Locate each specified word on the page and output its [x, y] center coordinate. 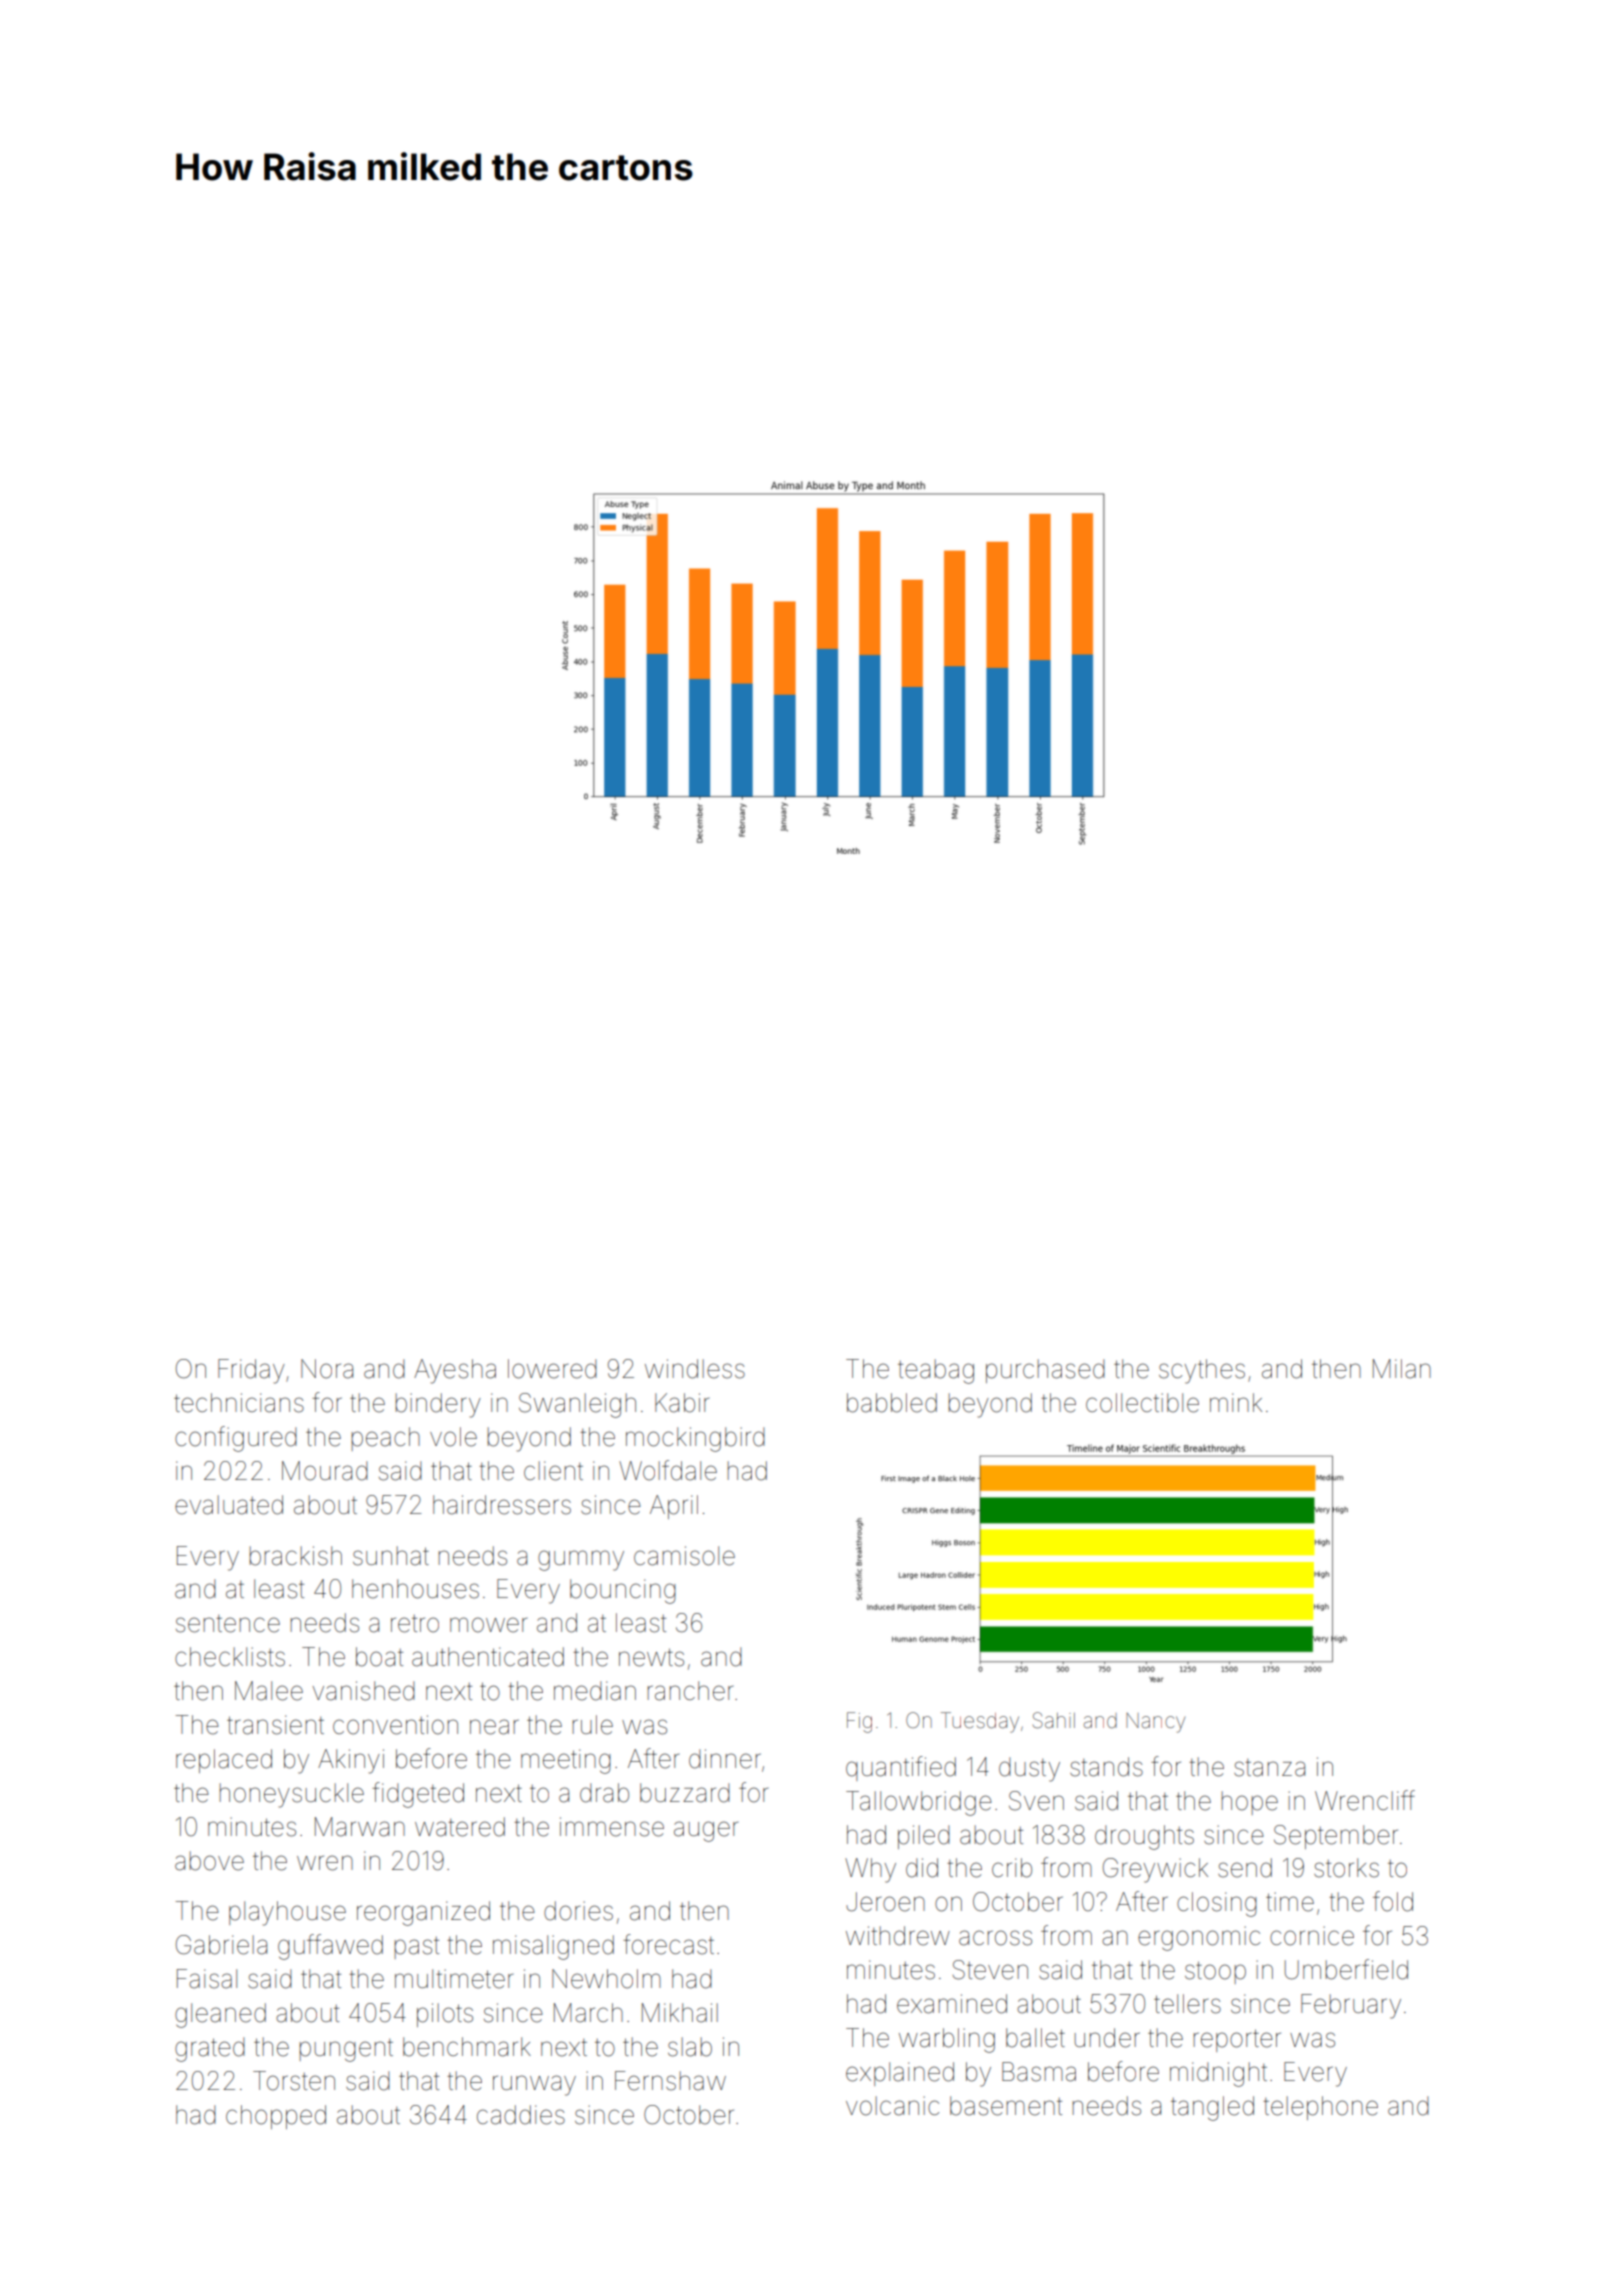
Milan [1402, 1369]
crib [1012, 1868]
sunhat [391, 1556]
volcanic [892, 2106]
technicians [239, 1403]
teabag [936, 1371]
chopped [276, 2117]
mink [1236, 1402]
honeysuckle [291, 1795]
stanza [1269, 1768]
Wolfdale [668, 1470]
